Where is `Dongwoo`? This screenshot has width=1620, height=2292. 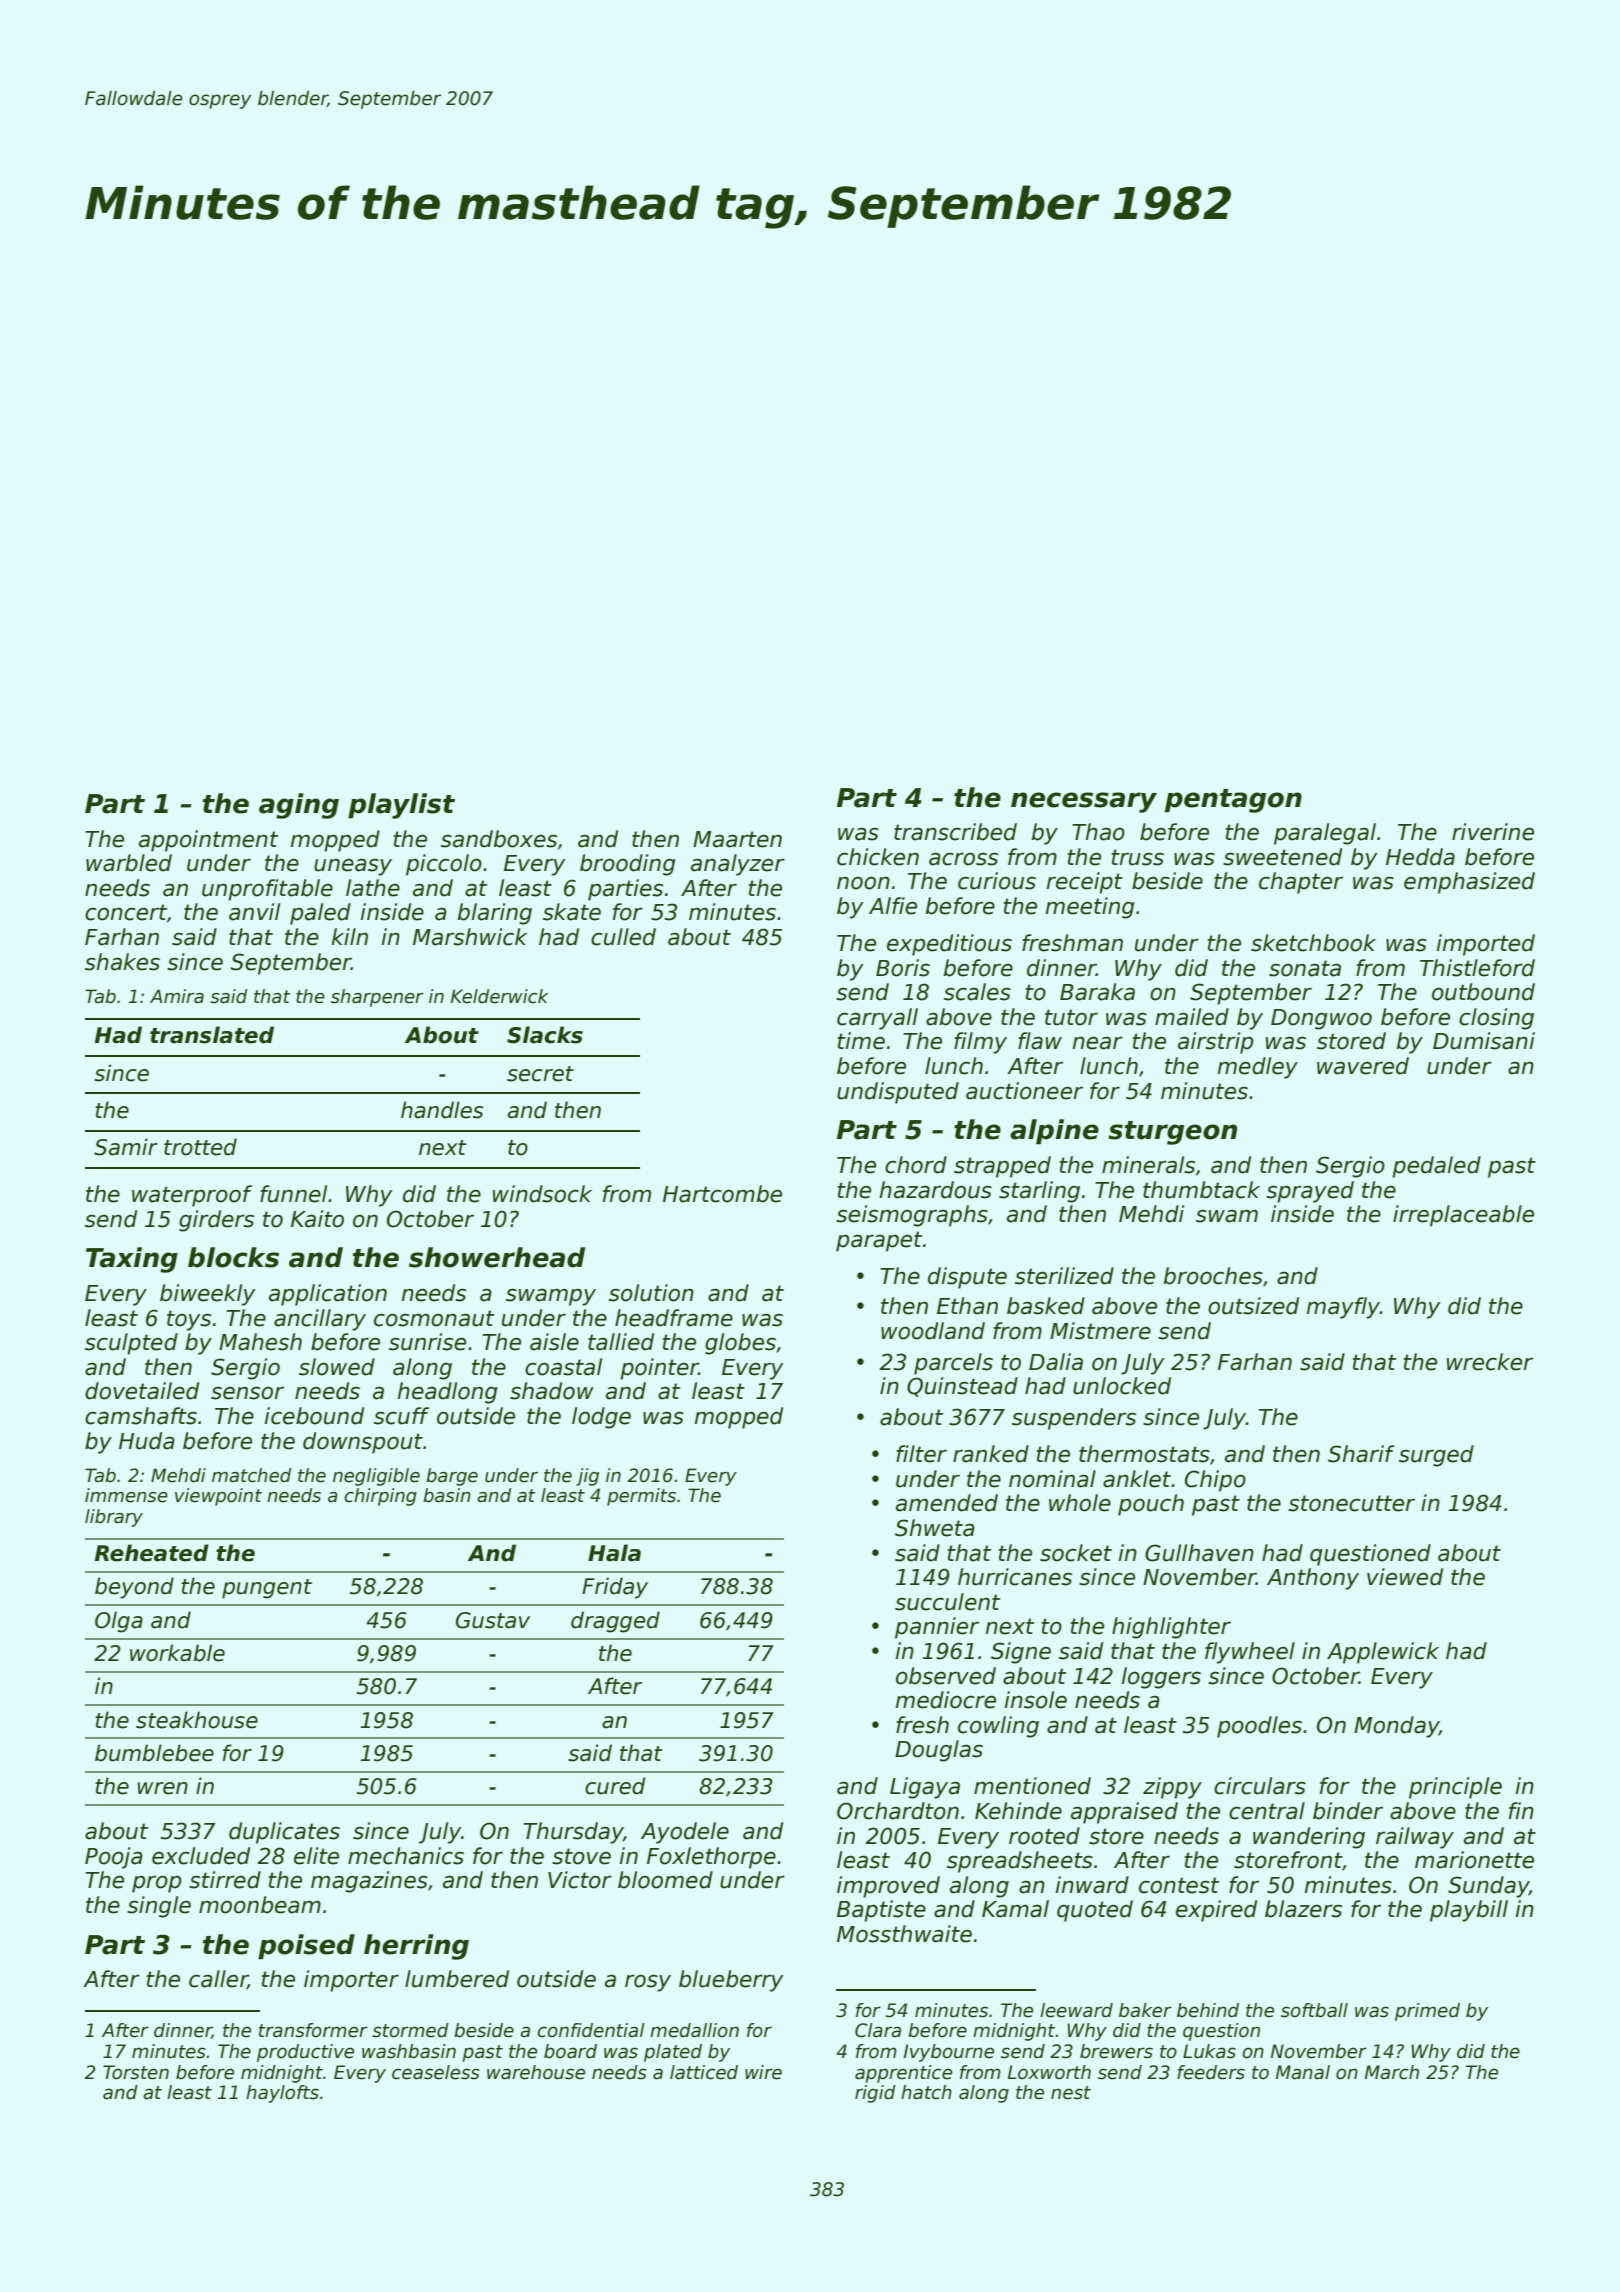 Dongwoo is located at coordinates (1321, 1019).
